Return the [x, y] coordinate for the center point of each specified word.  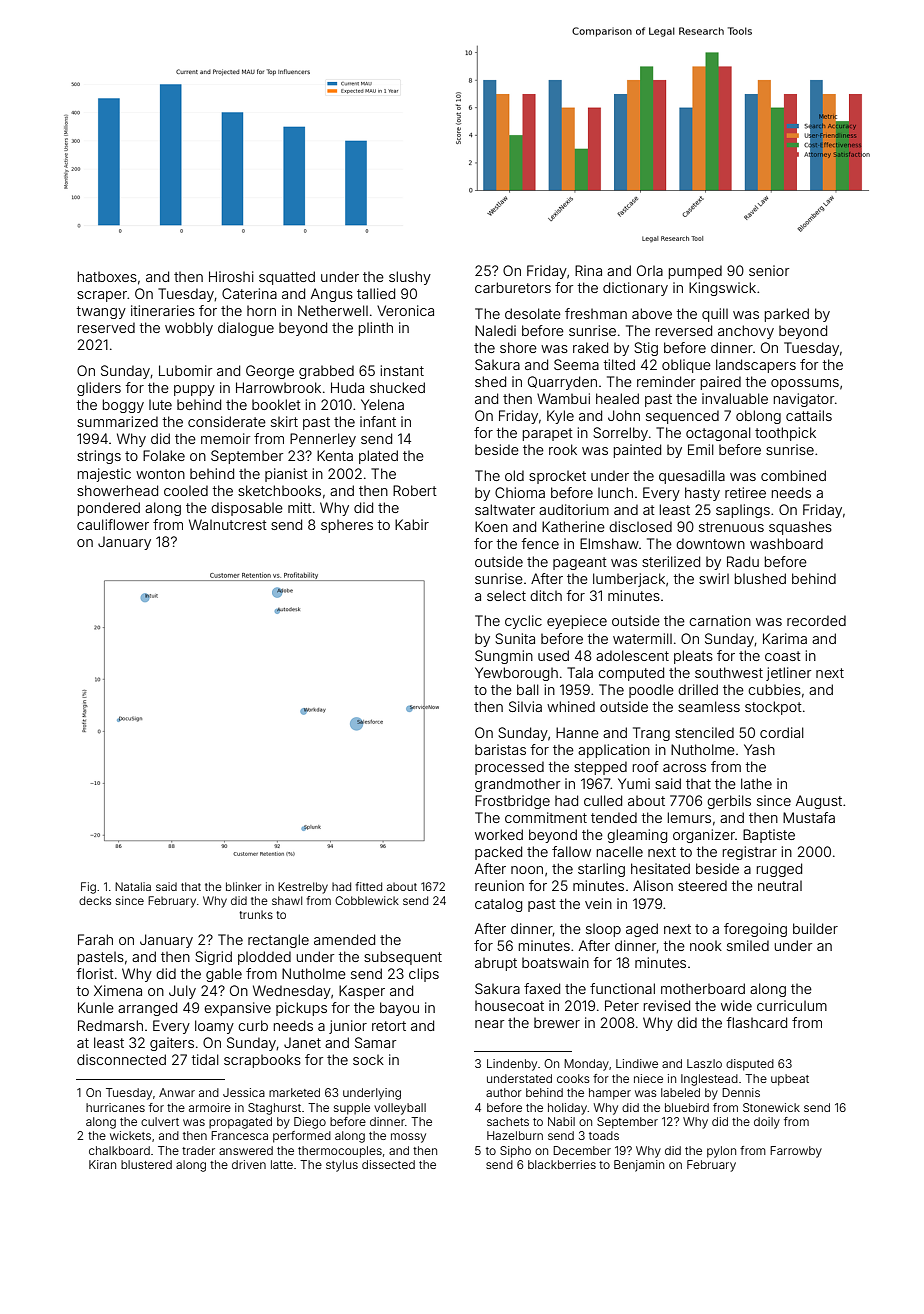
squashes [800, 528]
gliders [99, 389]
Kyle [560, 417]
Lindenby [512, 1065]
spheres [347, 526]
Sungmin [504, 657]
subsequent [403, 958]
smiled [748, 945]
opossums [805, 384]
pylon [721, 1152]
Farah [95, 939]
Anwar [177, 1092]
